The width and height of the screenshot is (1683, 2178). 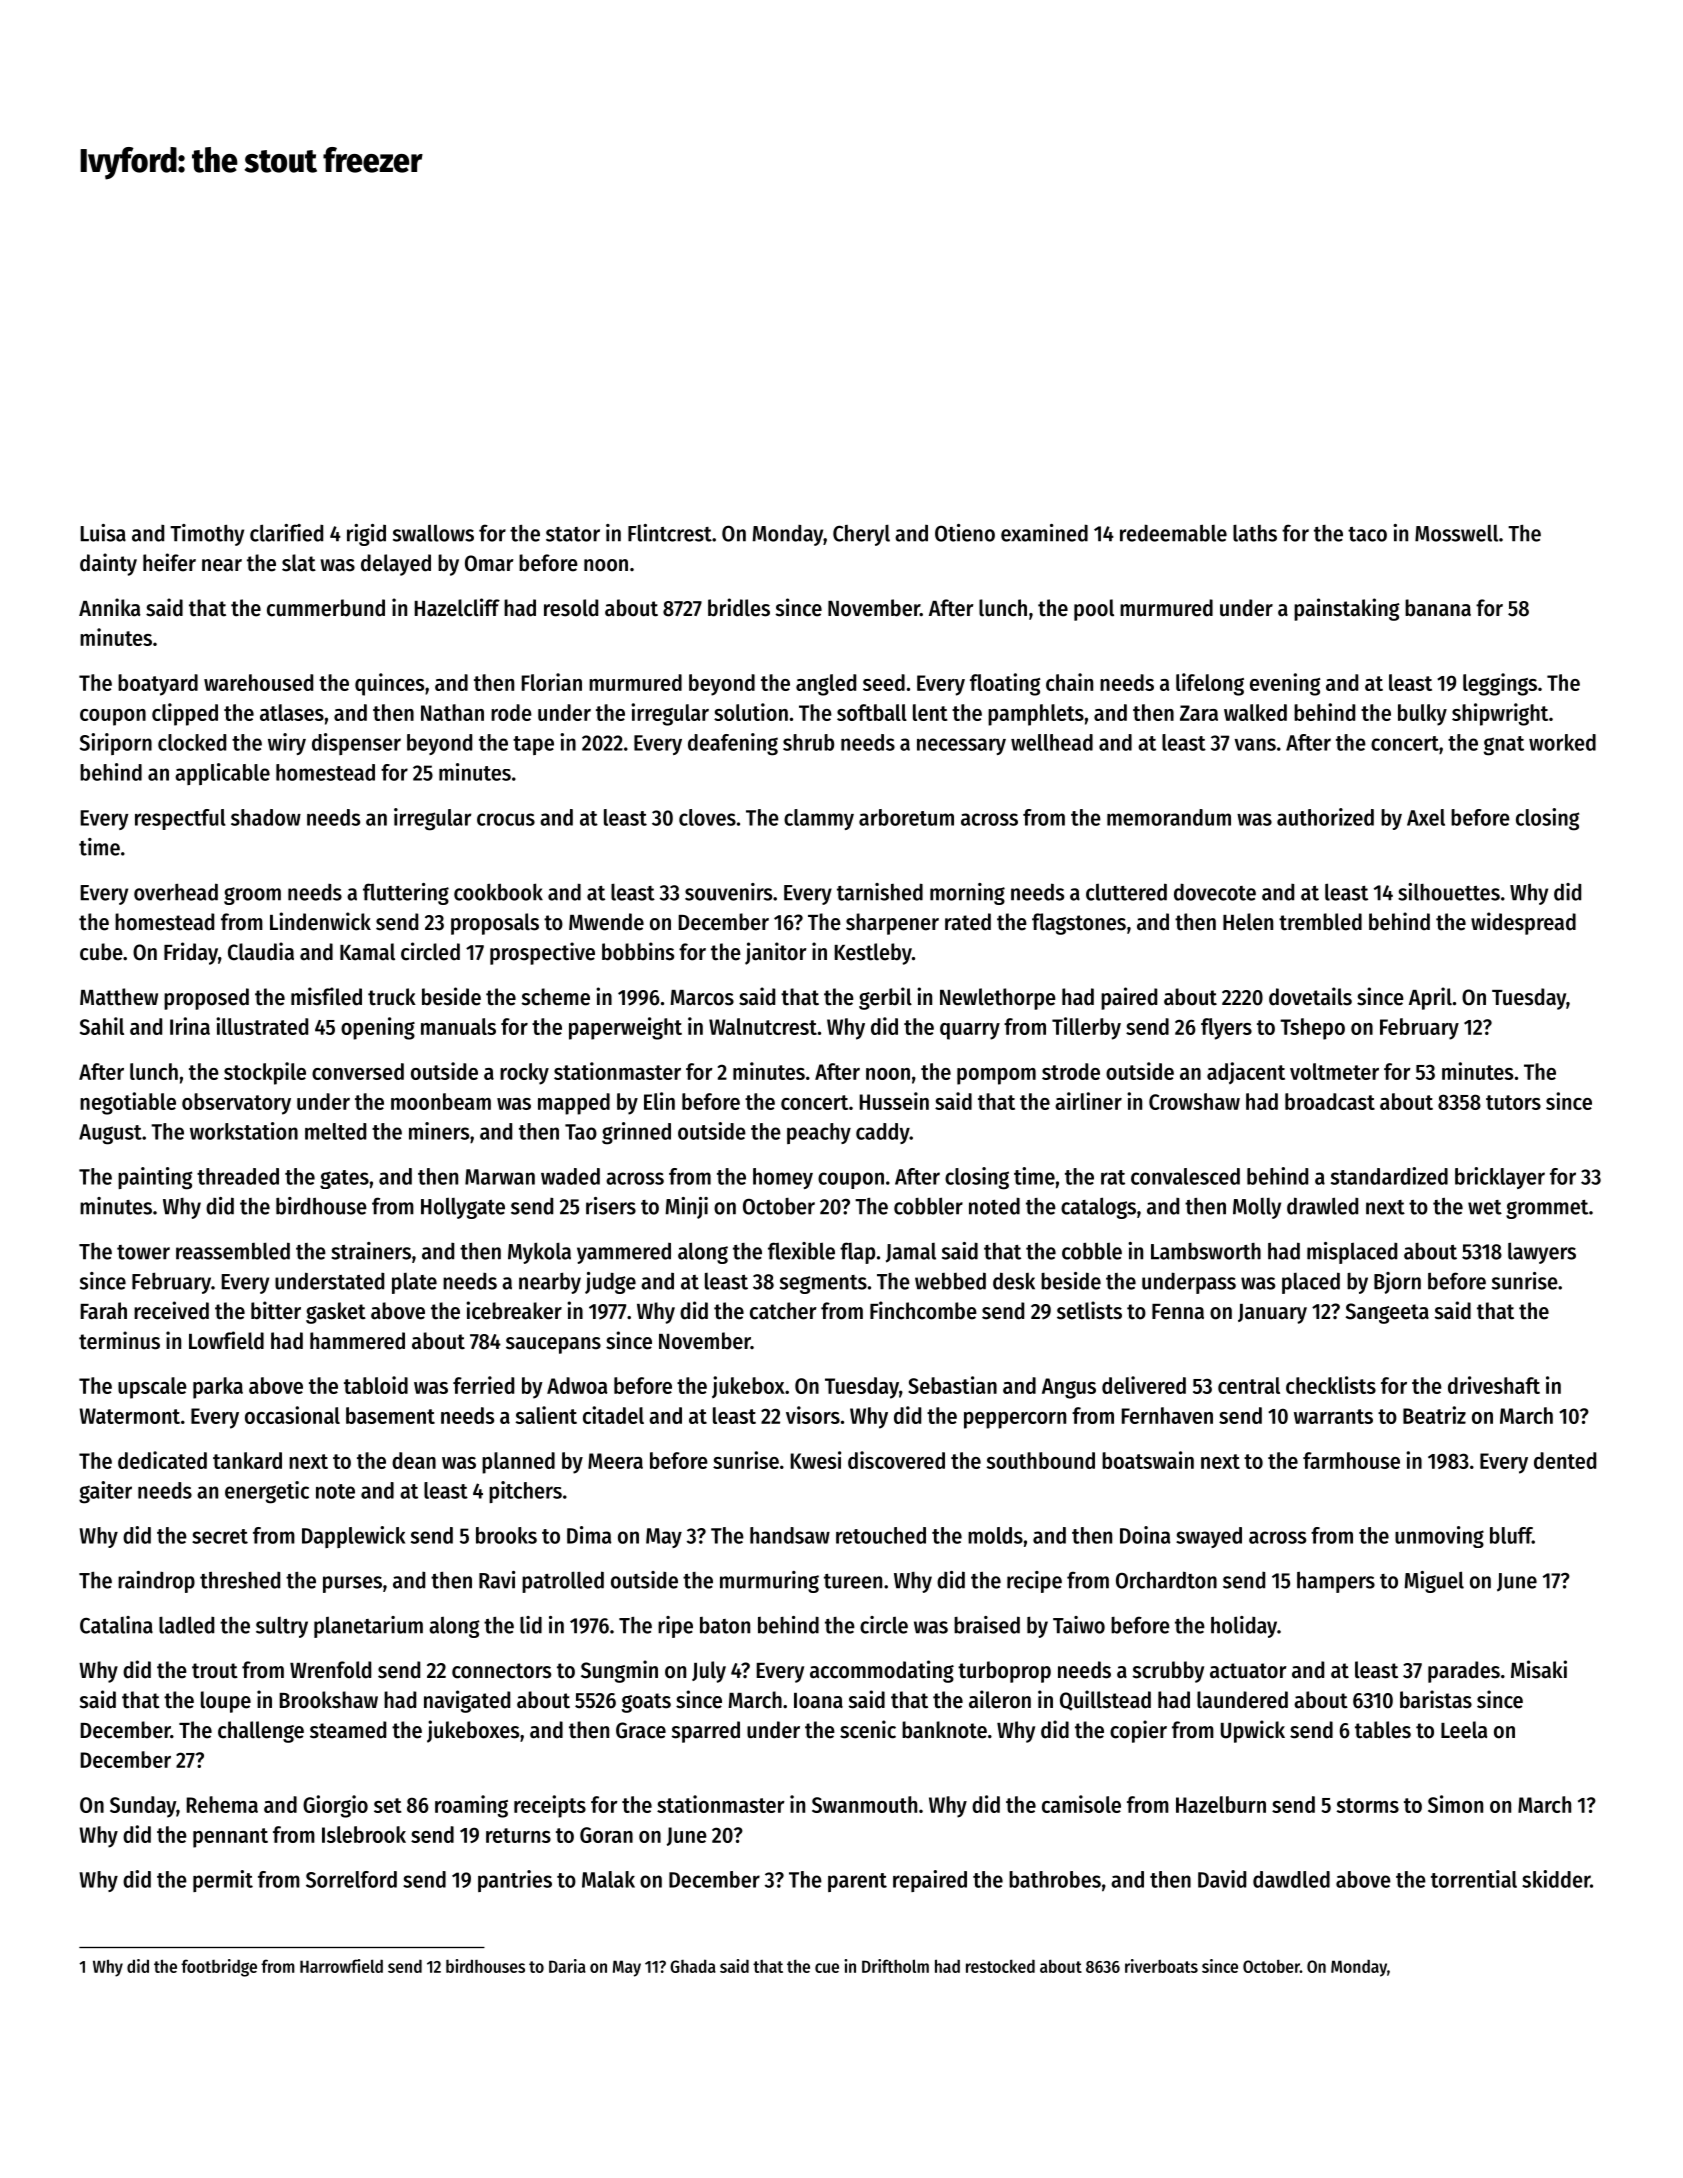 I want to click on challenge, so click(x=261, y=1732).
